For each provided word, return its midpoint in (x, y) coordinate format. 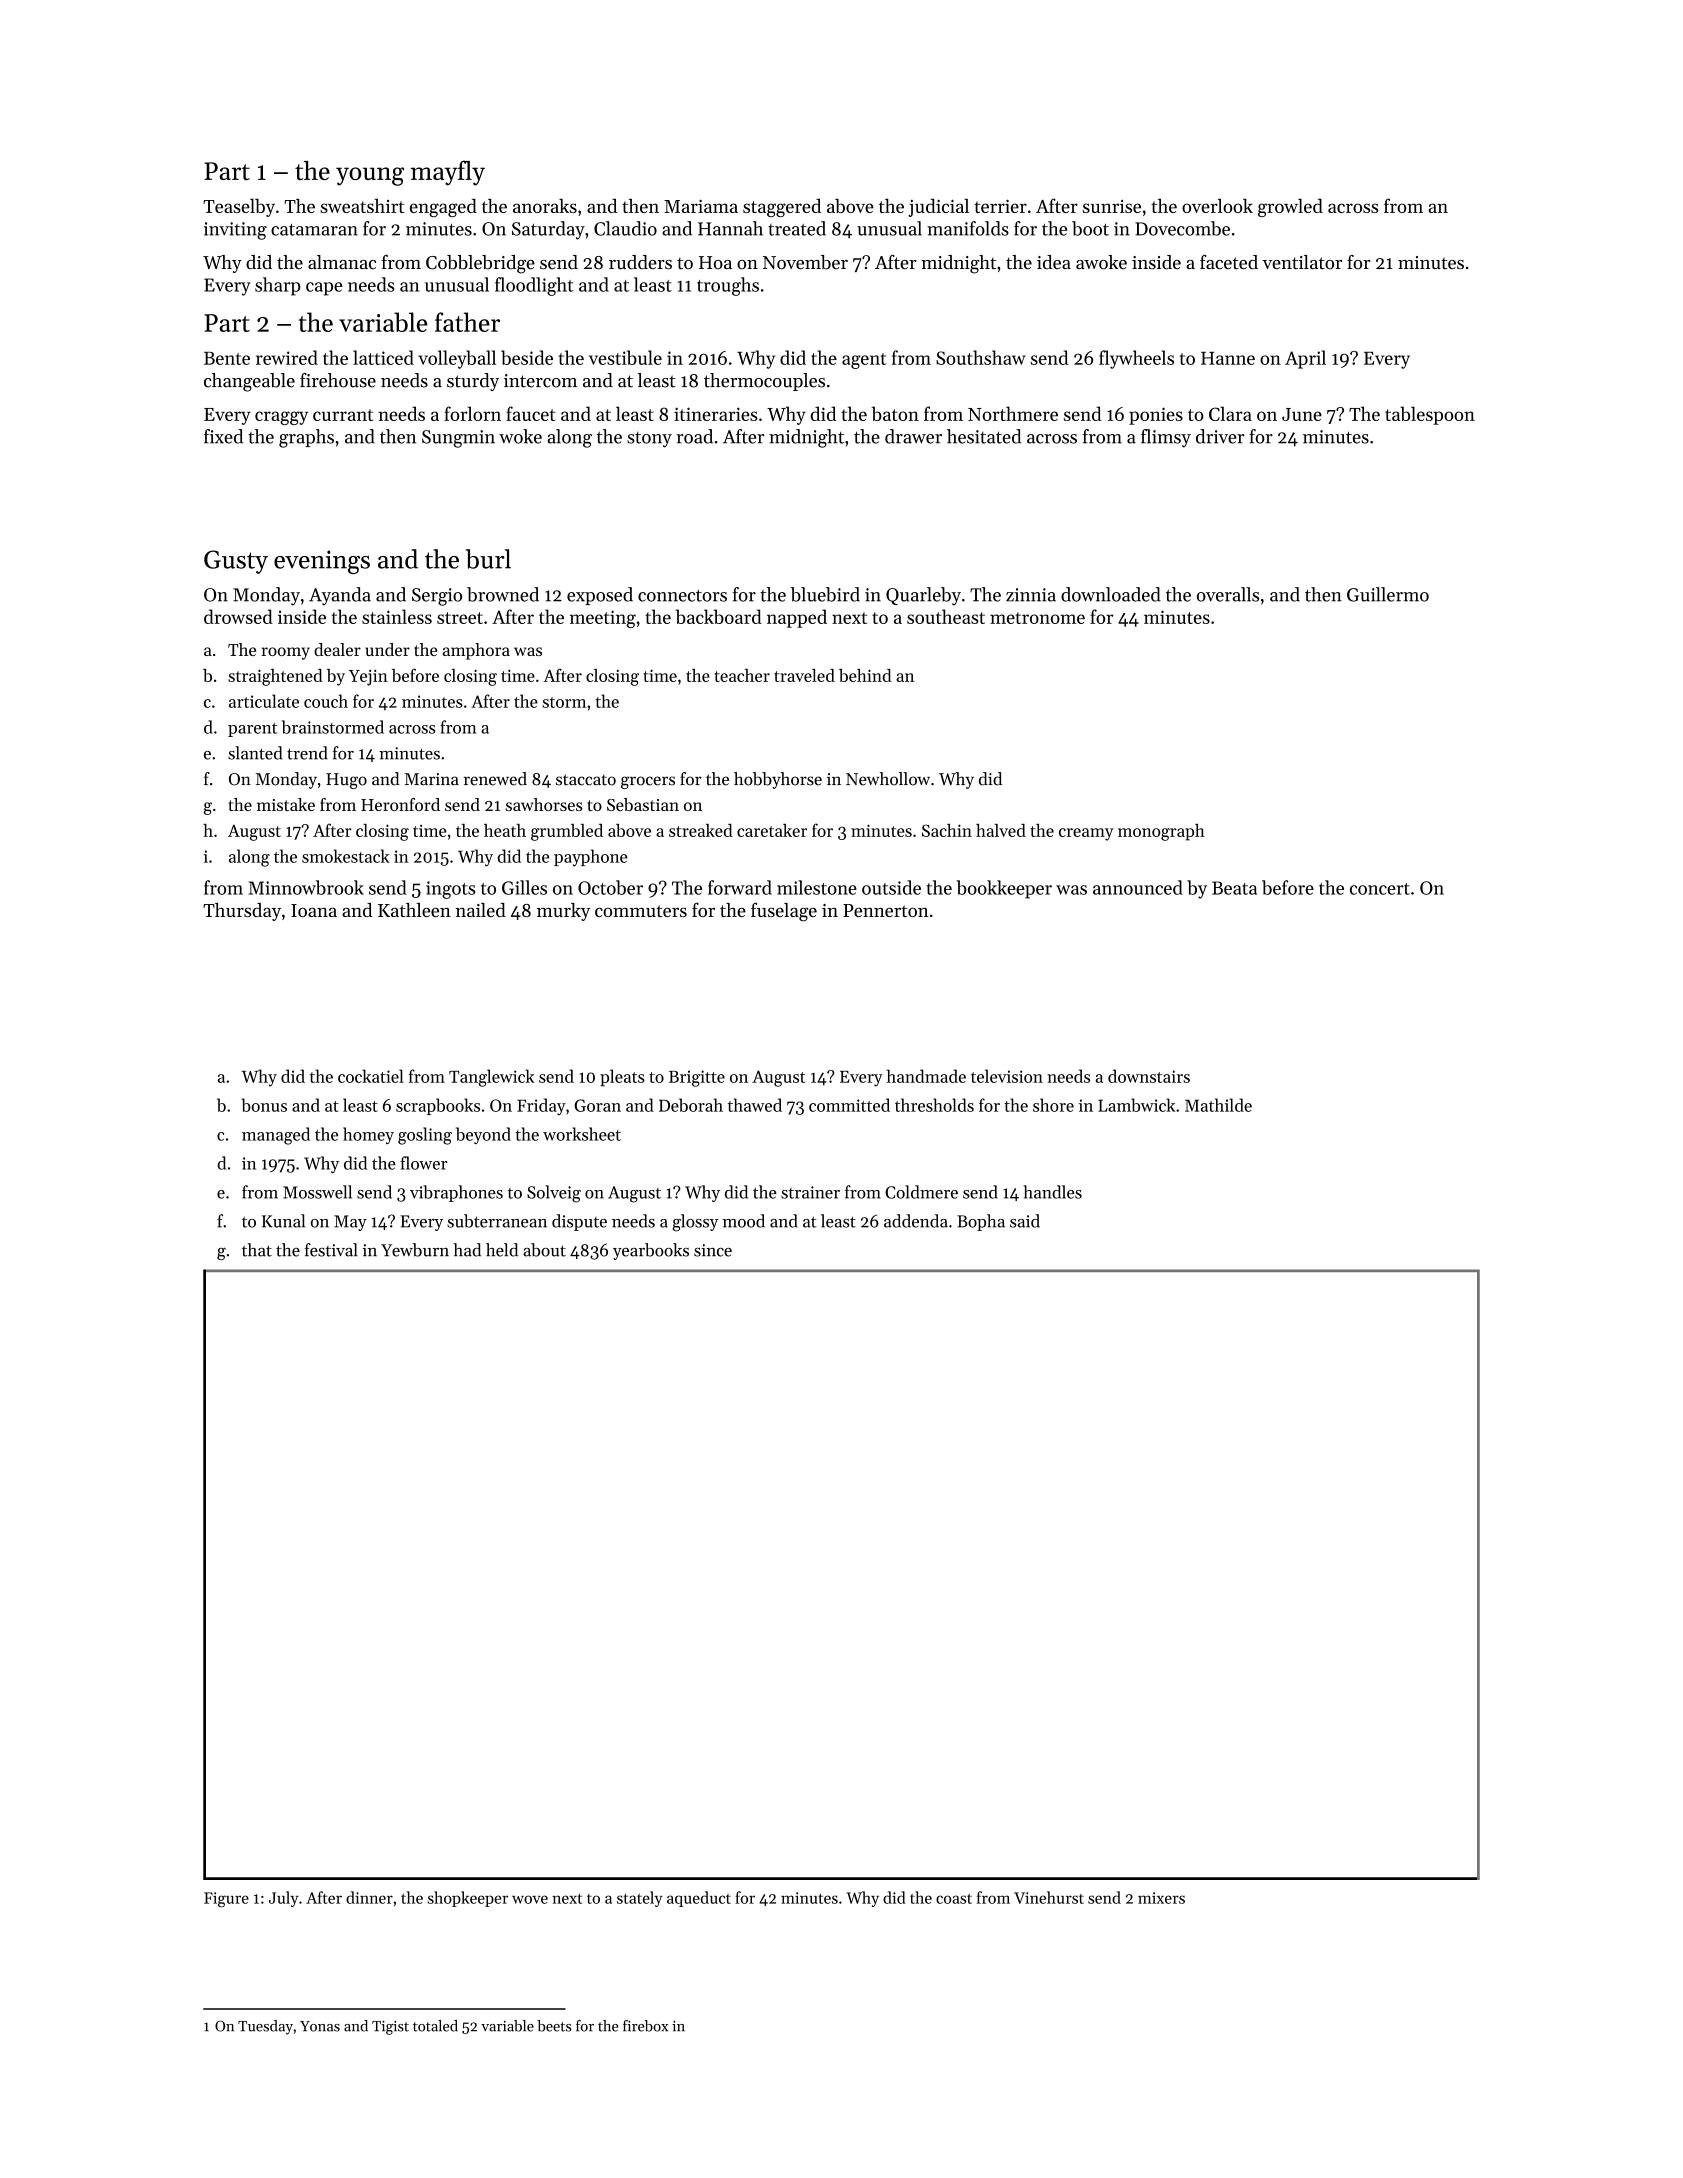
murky (563, 912)
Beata (1234, 888)
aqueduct (699, 1899)
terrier (1000, 206)
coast (954, 1898)
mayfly (448, 173)
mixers (1161, 1898)
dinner (369, 1897)
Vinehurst (1049, 1897)
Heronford (400, 804)
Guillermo (1388, 594)
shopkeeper (468, 1899)
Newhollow (888, 779)
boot (1090, 228)
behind (865, 675)
